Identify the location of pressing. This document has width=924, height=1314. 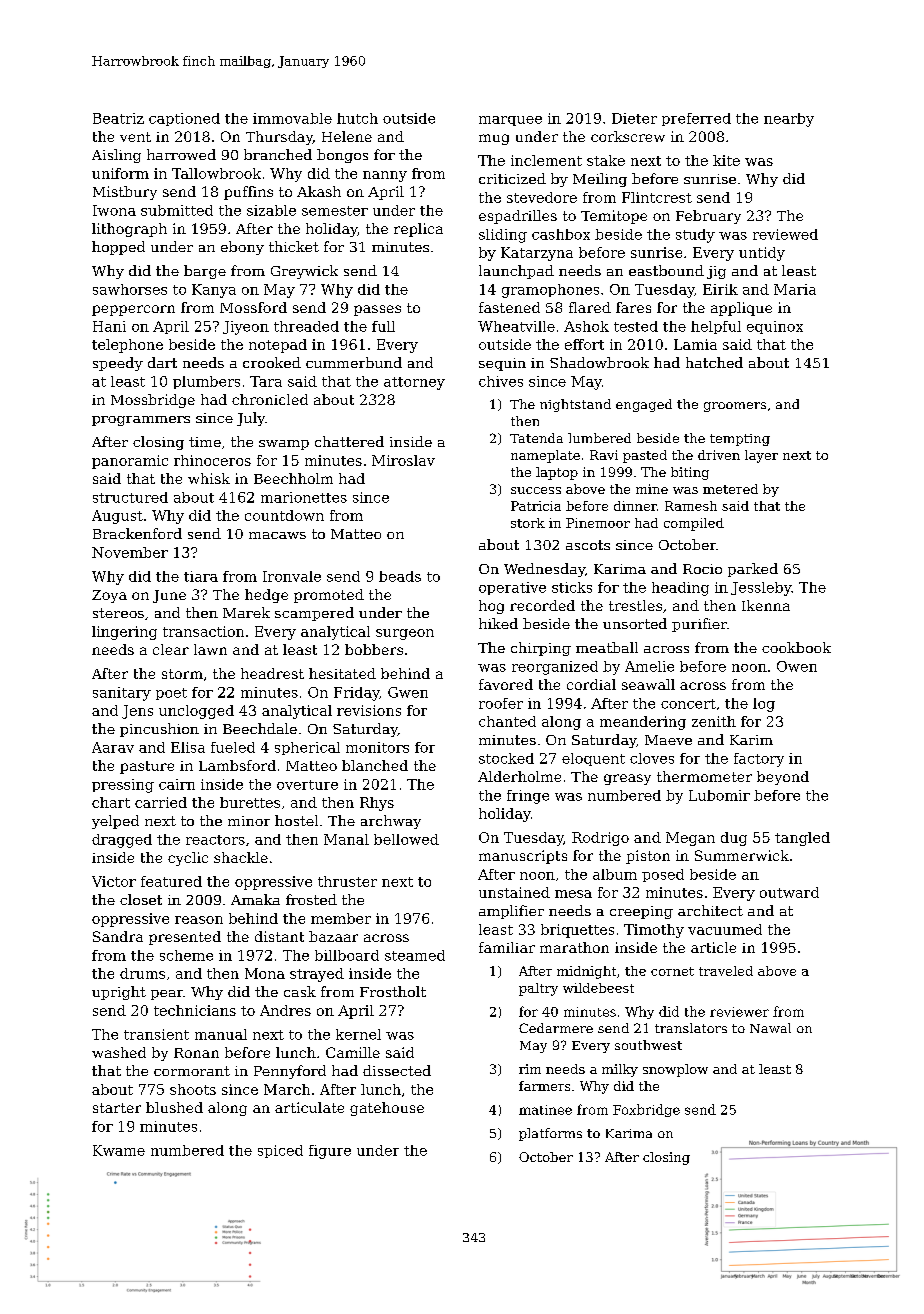
(123, 786).
